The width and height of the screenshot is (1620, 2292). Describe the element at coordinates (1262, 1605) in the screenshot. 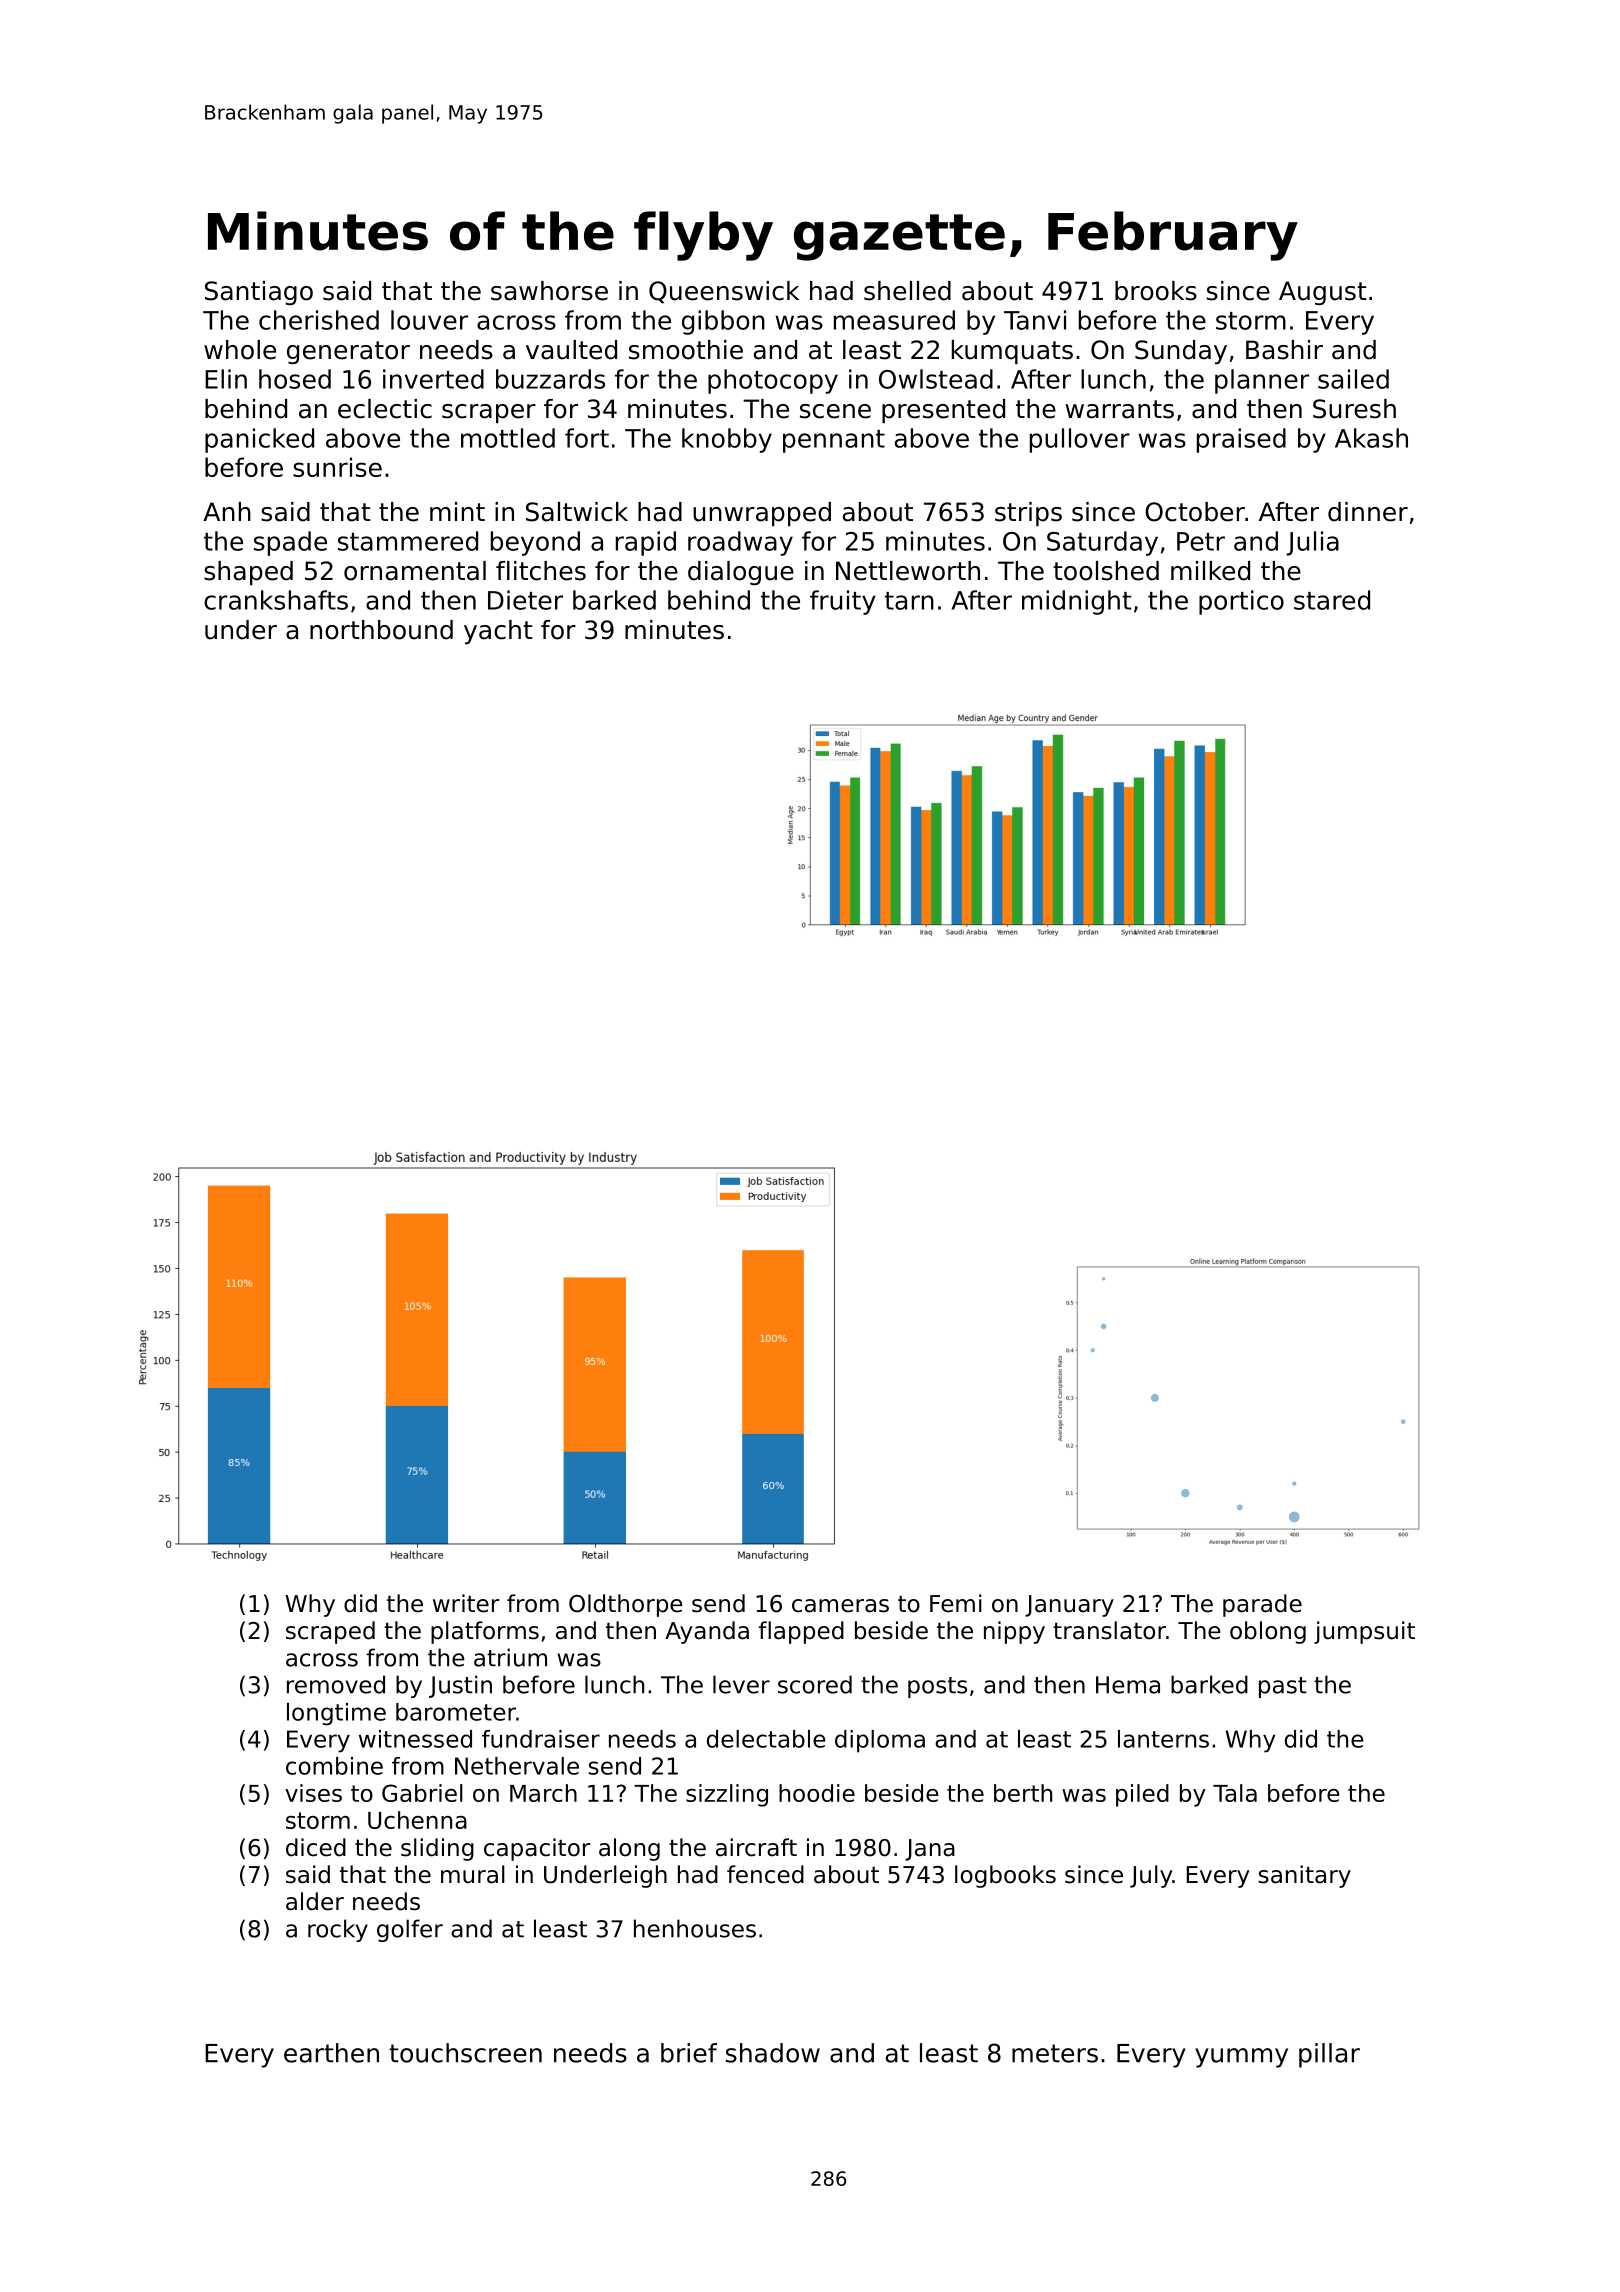

I see `parade` at that location.
